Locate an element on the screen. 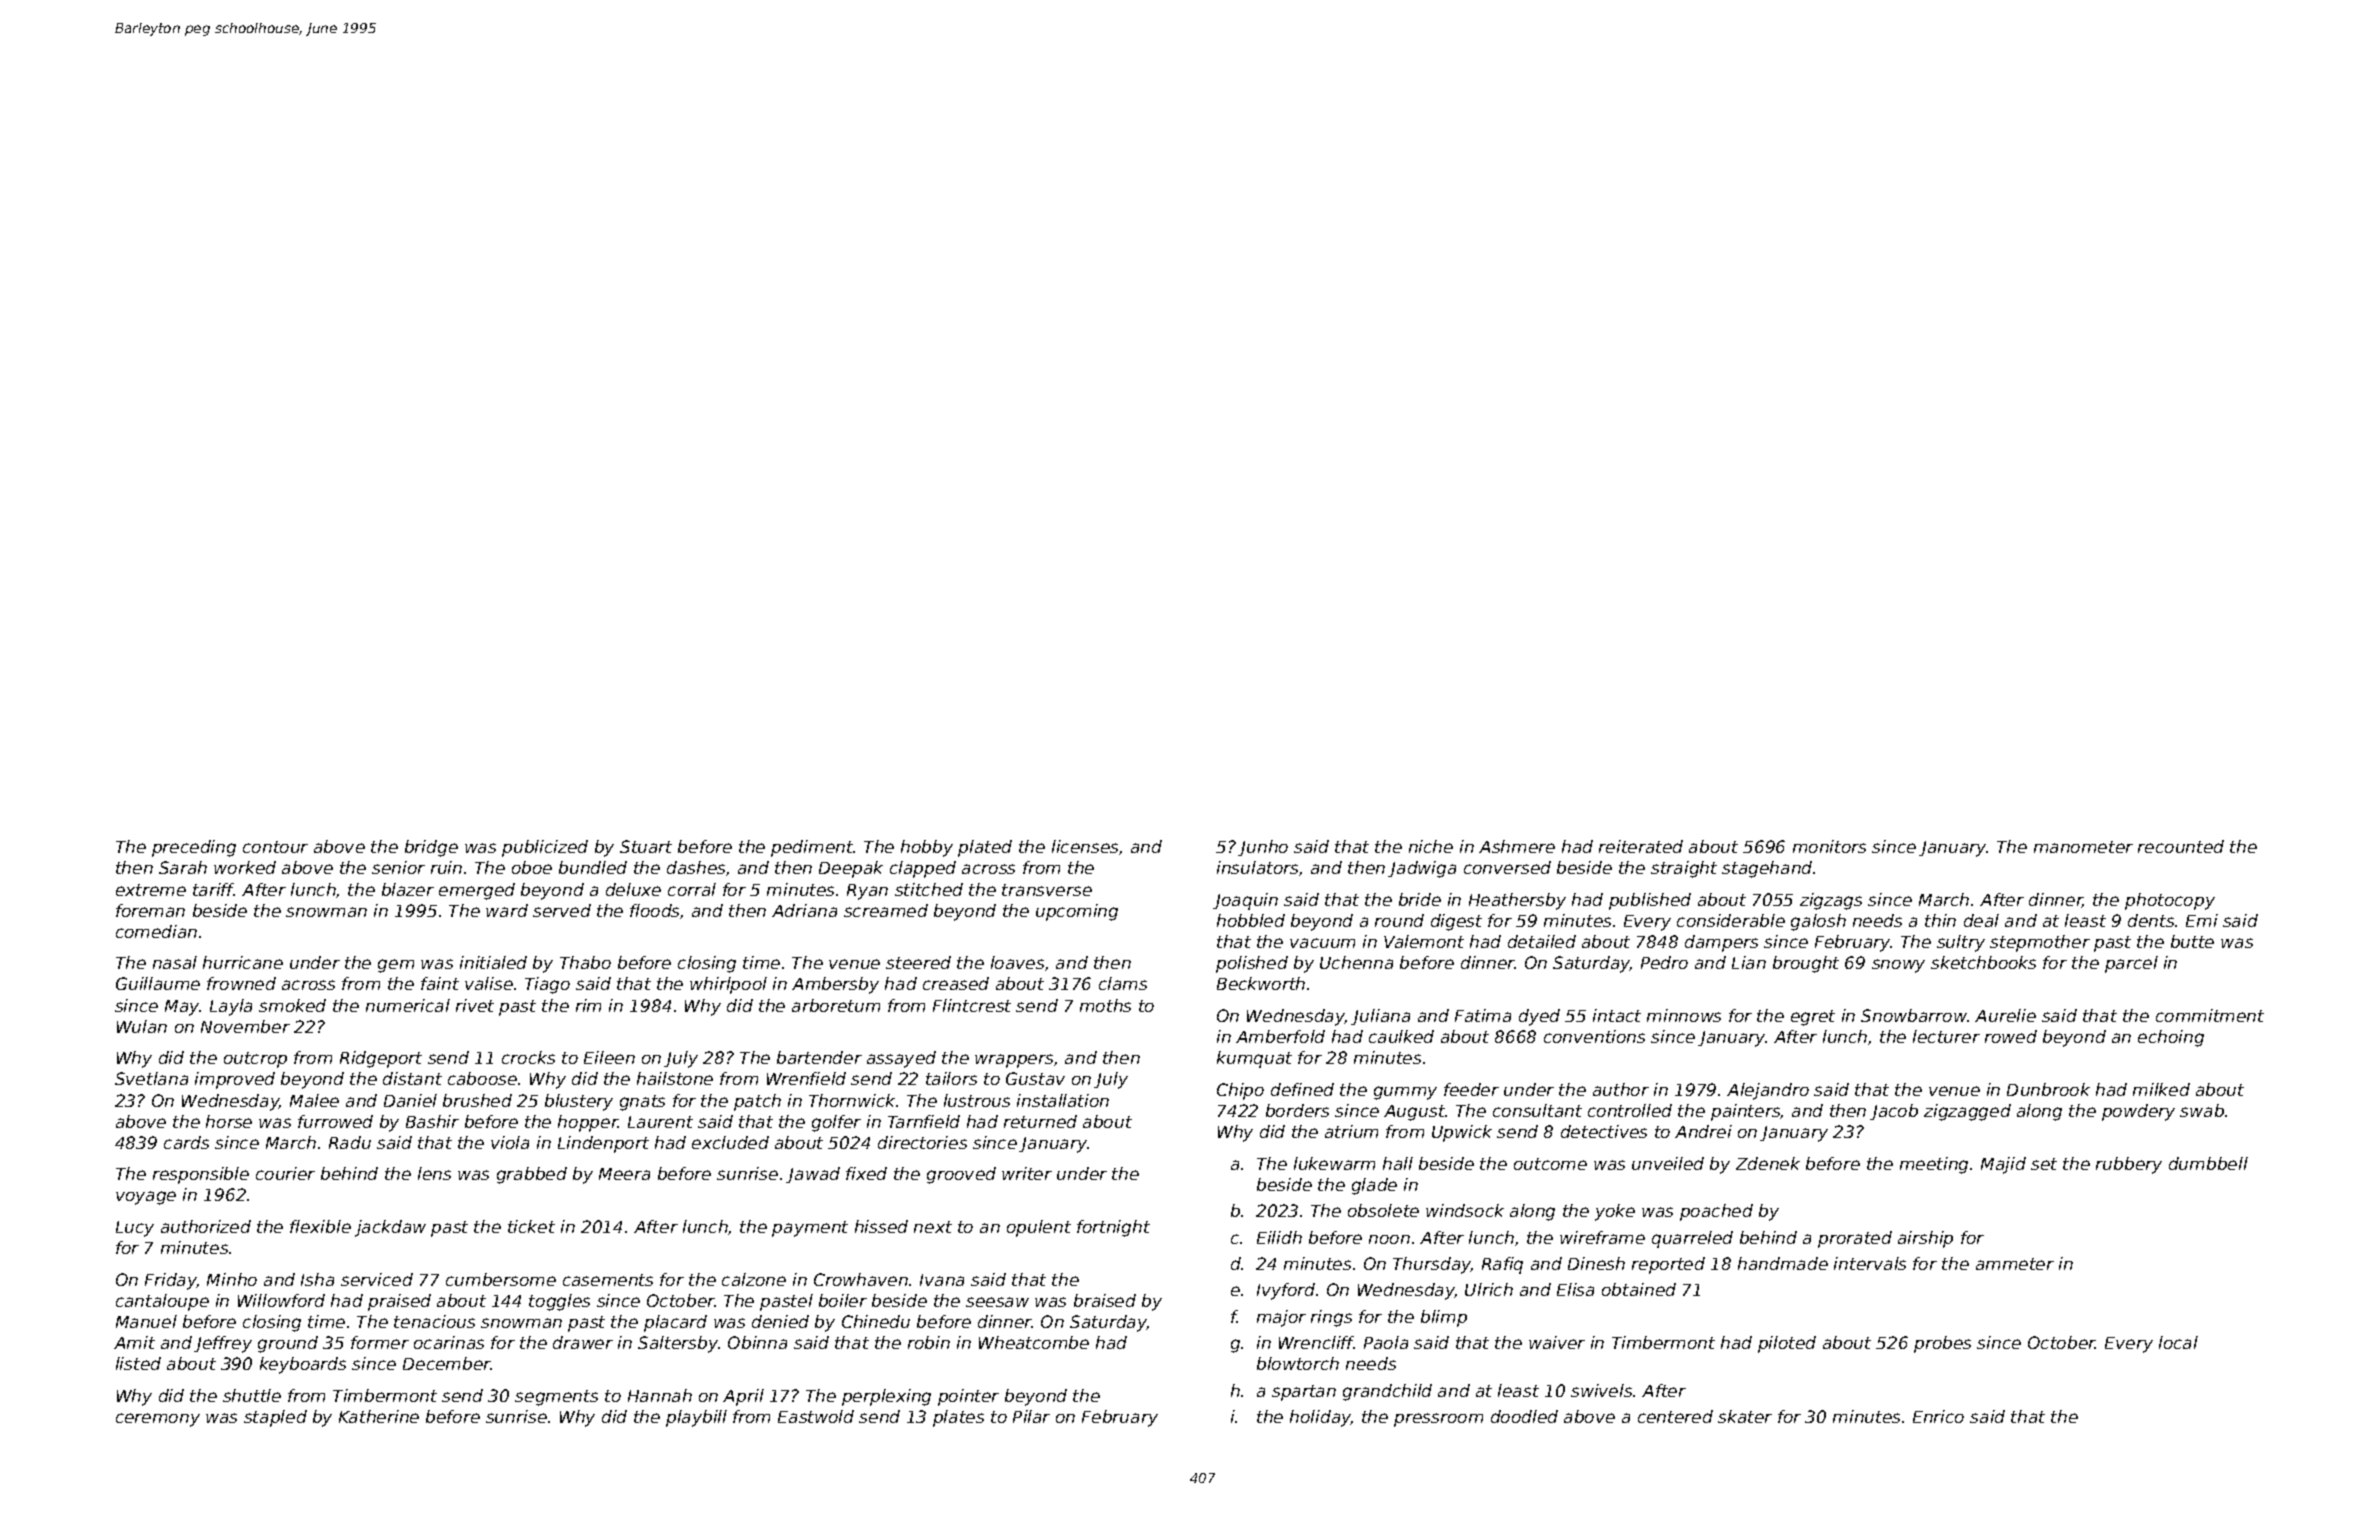 This screenshot has height=1540, width=2380. wrappers is located at coordinates (1014, 1061).
